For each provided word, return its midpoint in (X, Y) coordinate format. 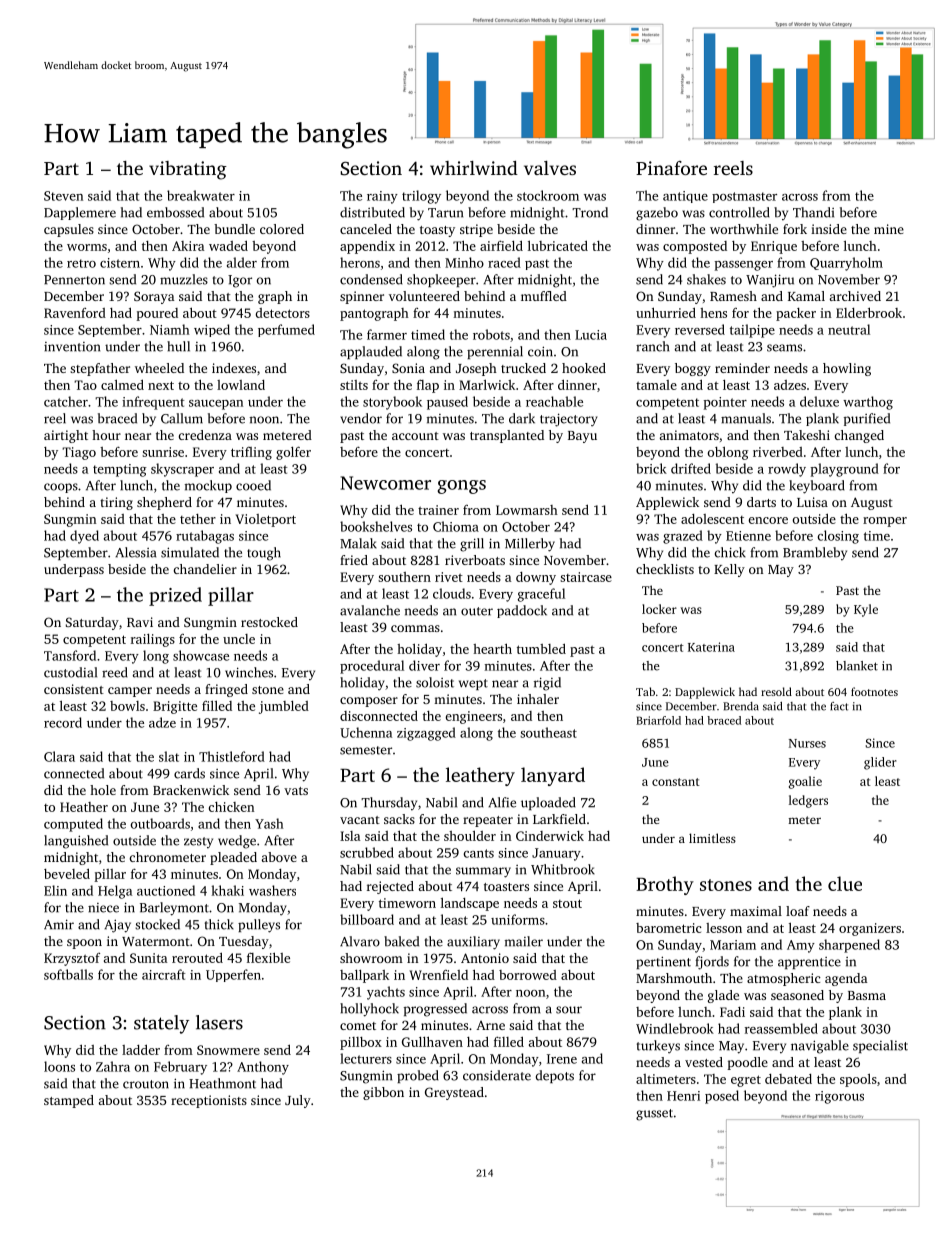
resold (776, 691)
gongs (461, 487)
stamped (69, 1101)
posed (722, 1097)
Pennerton (74, 280)
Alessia (135, 552)
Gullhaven (432, 1041)
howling (847, 369)
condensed (371, 279)
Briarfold (658, 720)
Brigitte (175, 707)
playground (845, 470)
